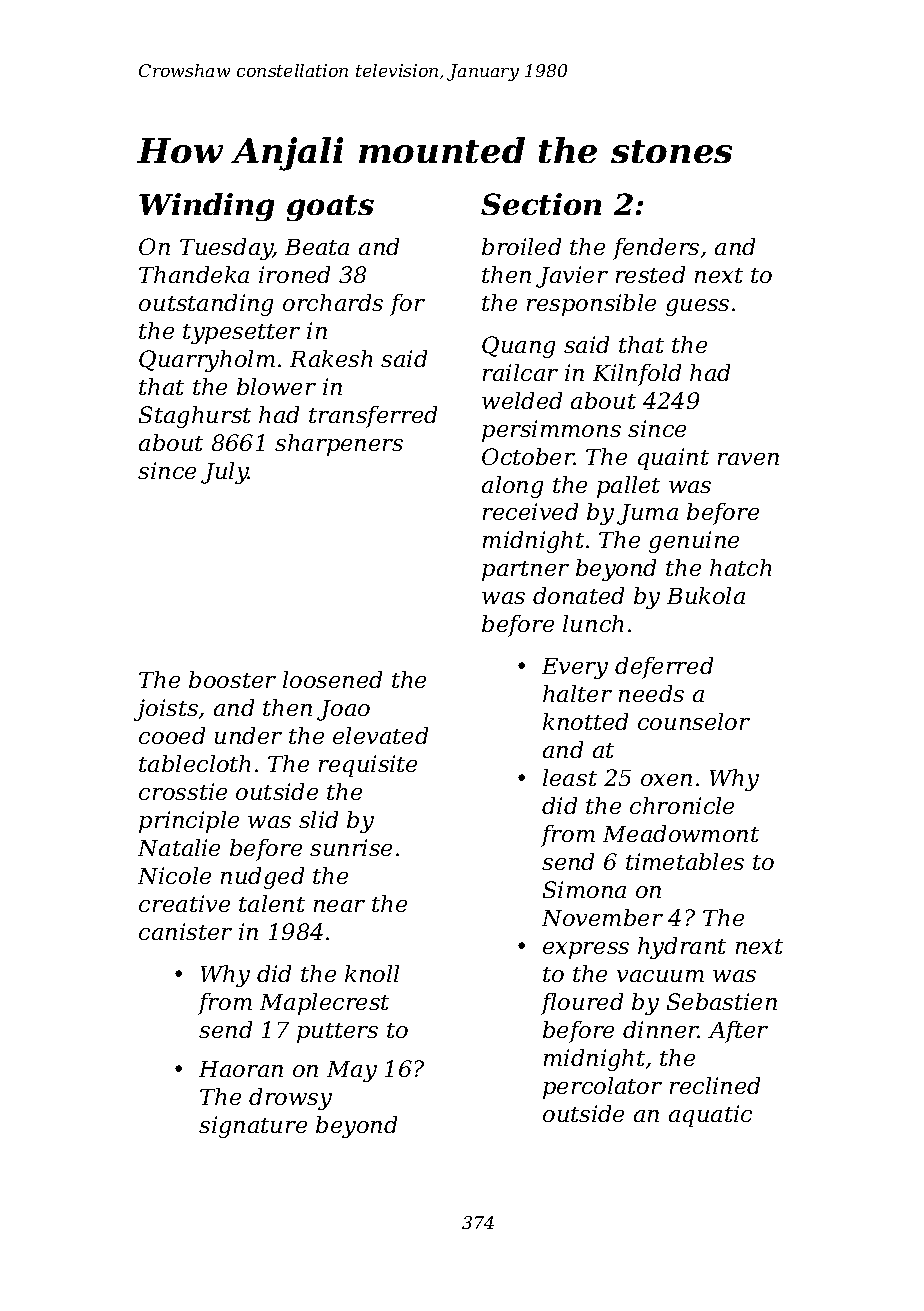 This screenshot has height=1311, width=924. Describe the element at coordinates (206, 305) in the screenshot. I see `outstanding` at that location.
